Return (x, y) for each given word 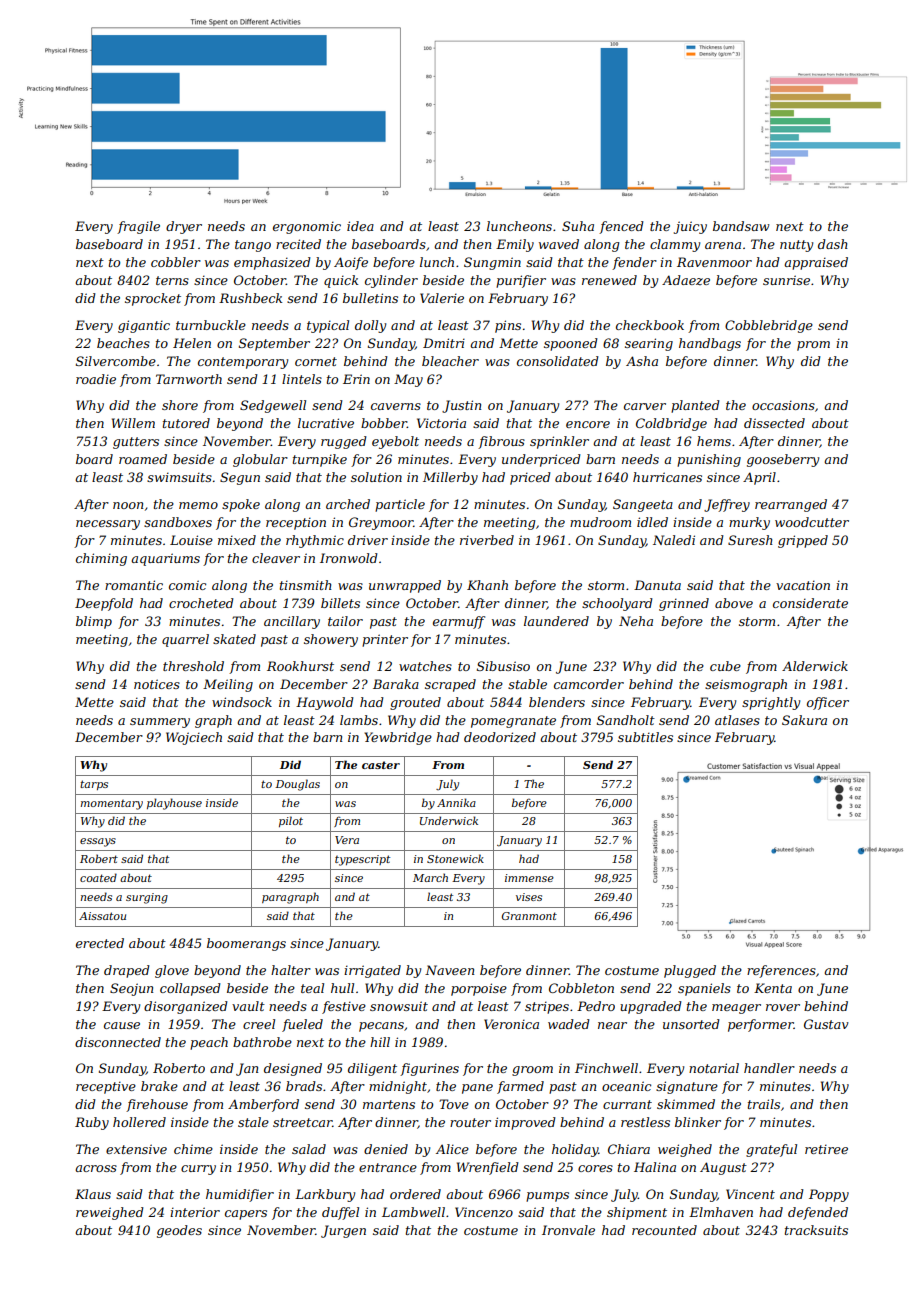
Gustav (826, 1024)
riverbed (487, 540)
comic (187, 585)
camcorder (589, 684)
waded (569, 1024)
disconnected (118, 1042)
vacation (803, 585)
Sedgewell (273, 406)
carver (645, 406)
